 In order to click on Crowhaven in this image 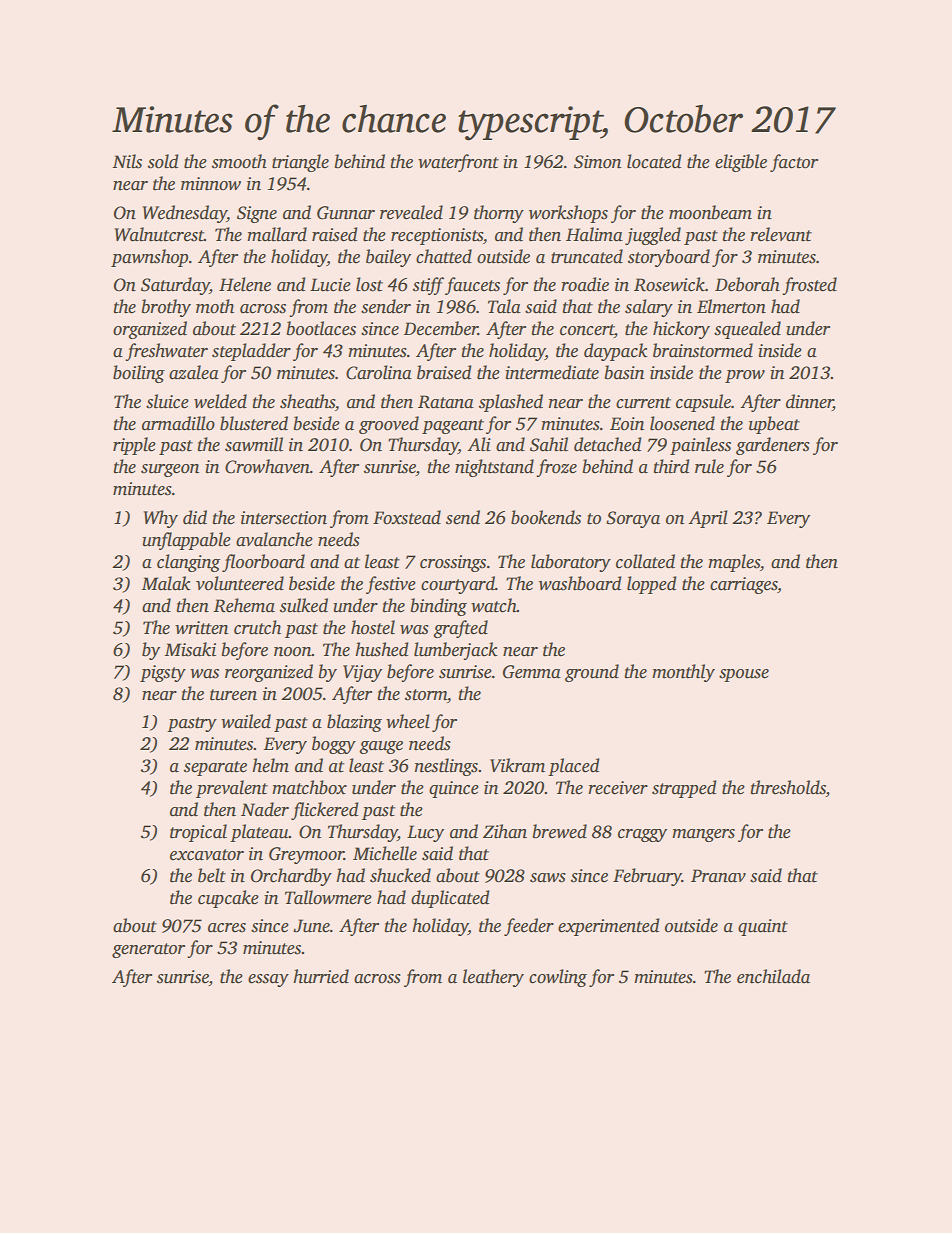, I will do `click(267, 466)`.
